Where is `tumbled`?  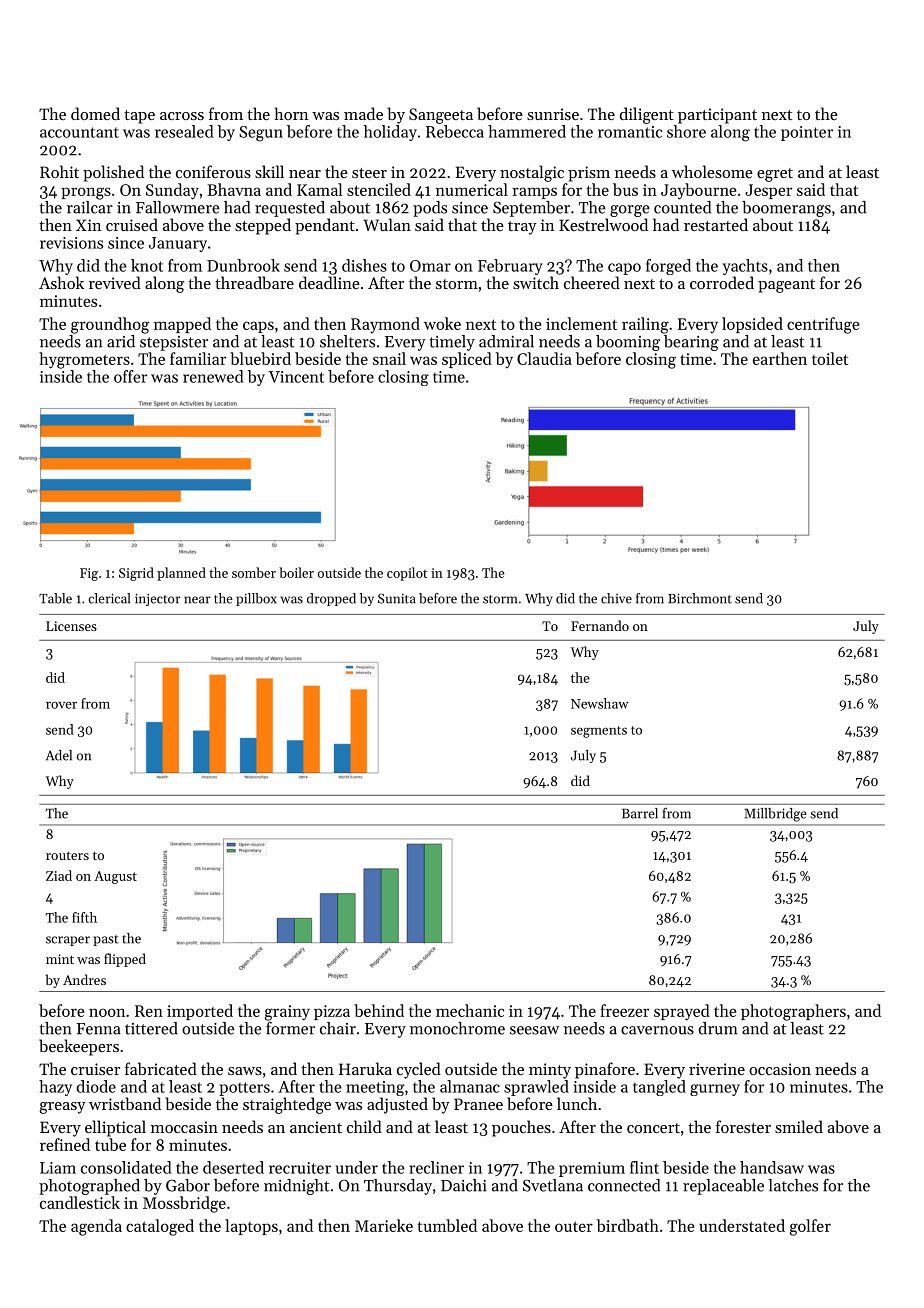
tumbled is located at coordinates (447, 1225).
